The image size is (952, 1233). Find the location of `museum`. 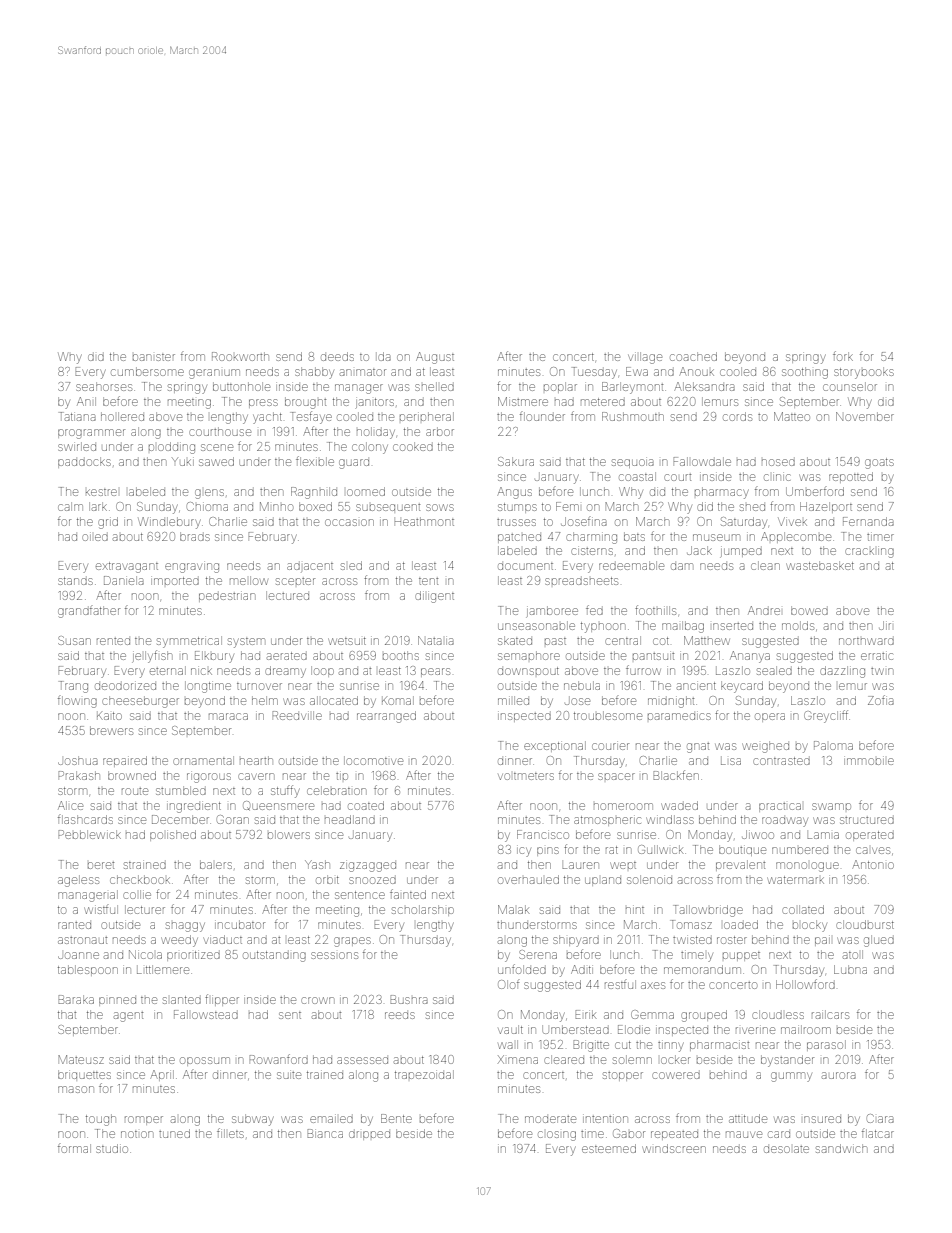

museum is located at coordinates (716, 537).
